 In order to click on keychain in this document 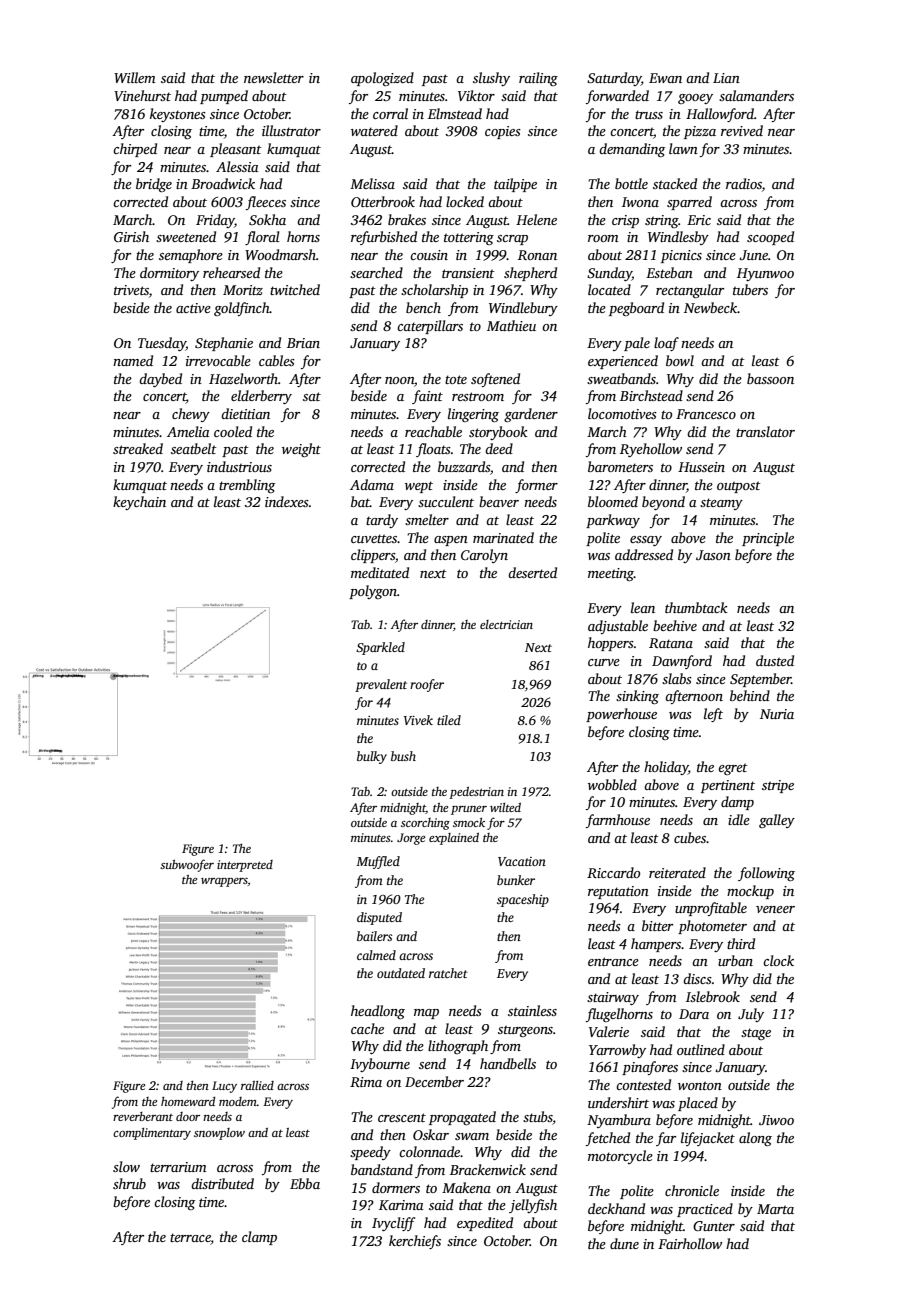, I will do `click(139, 503)`.
